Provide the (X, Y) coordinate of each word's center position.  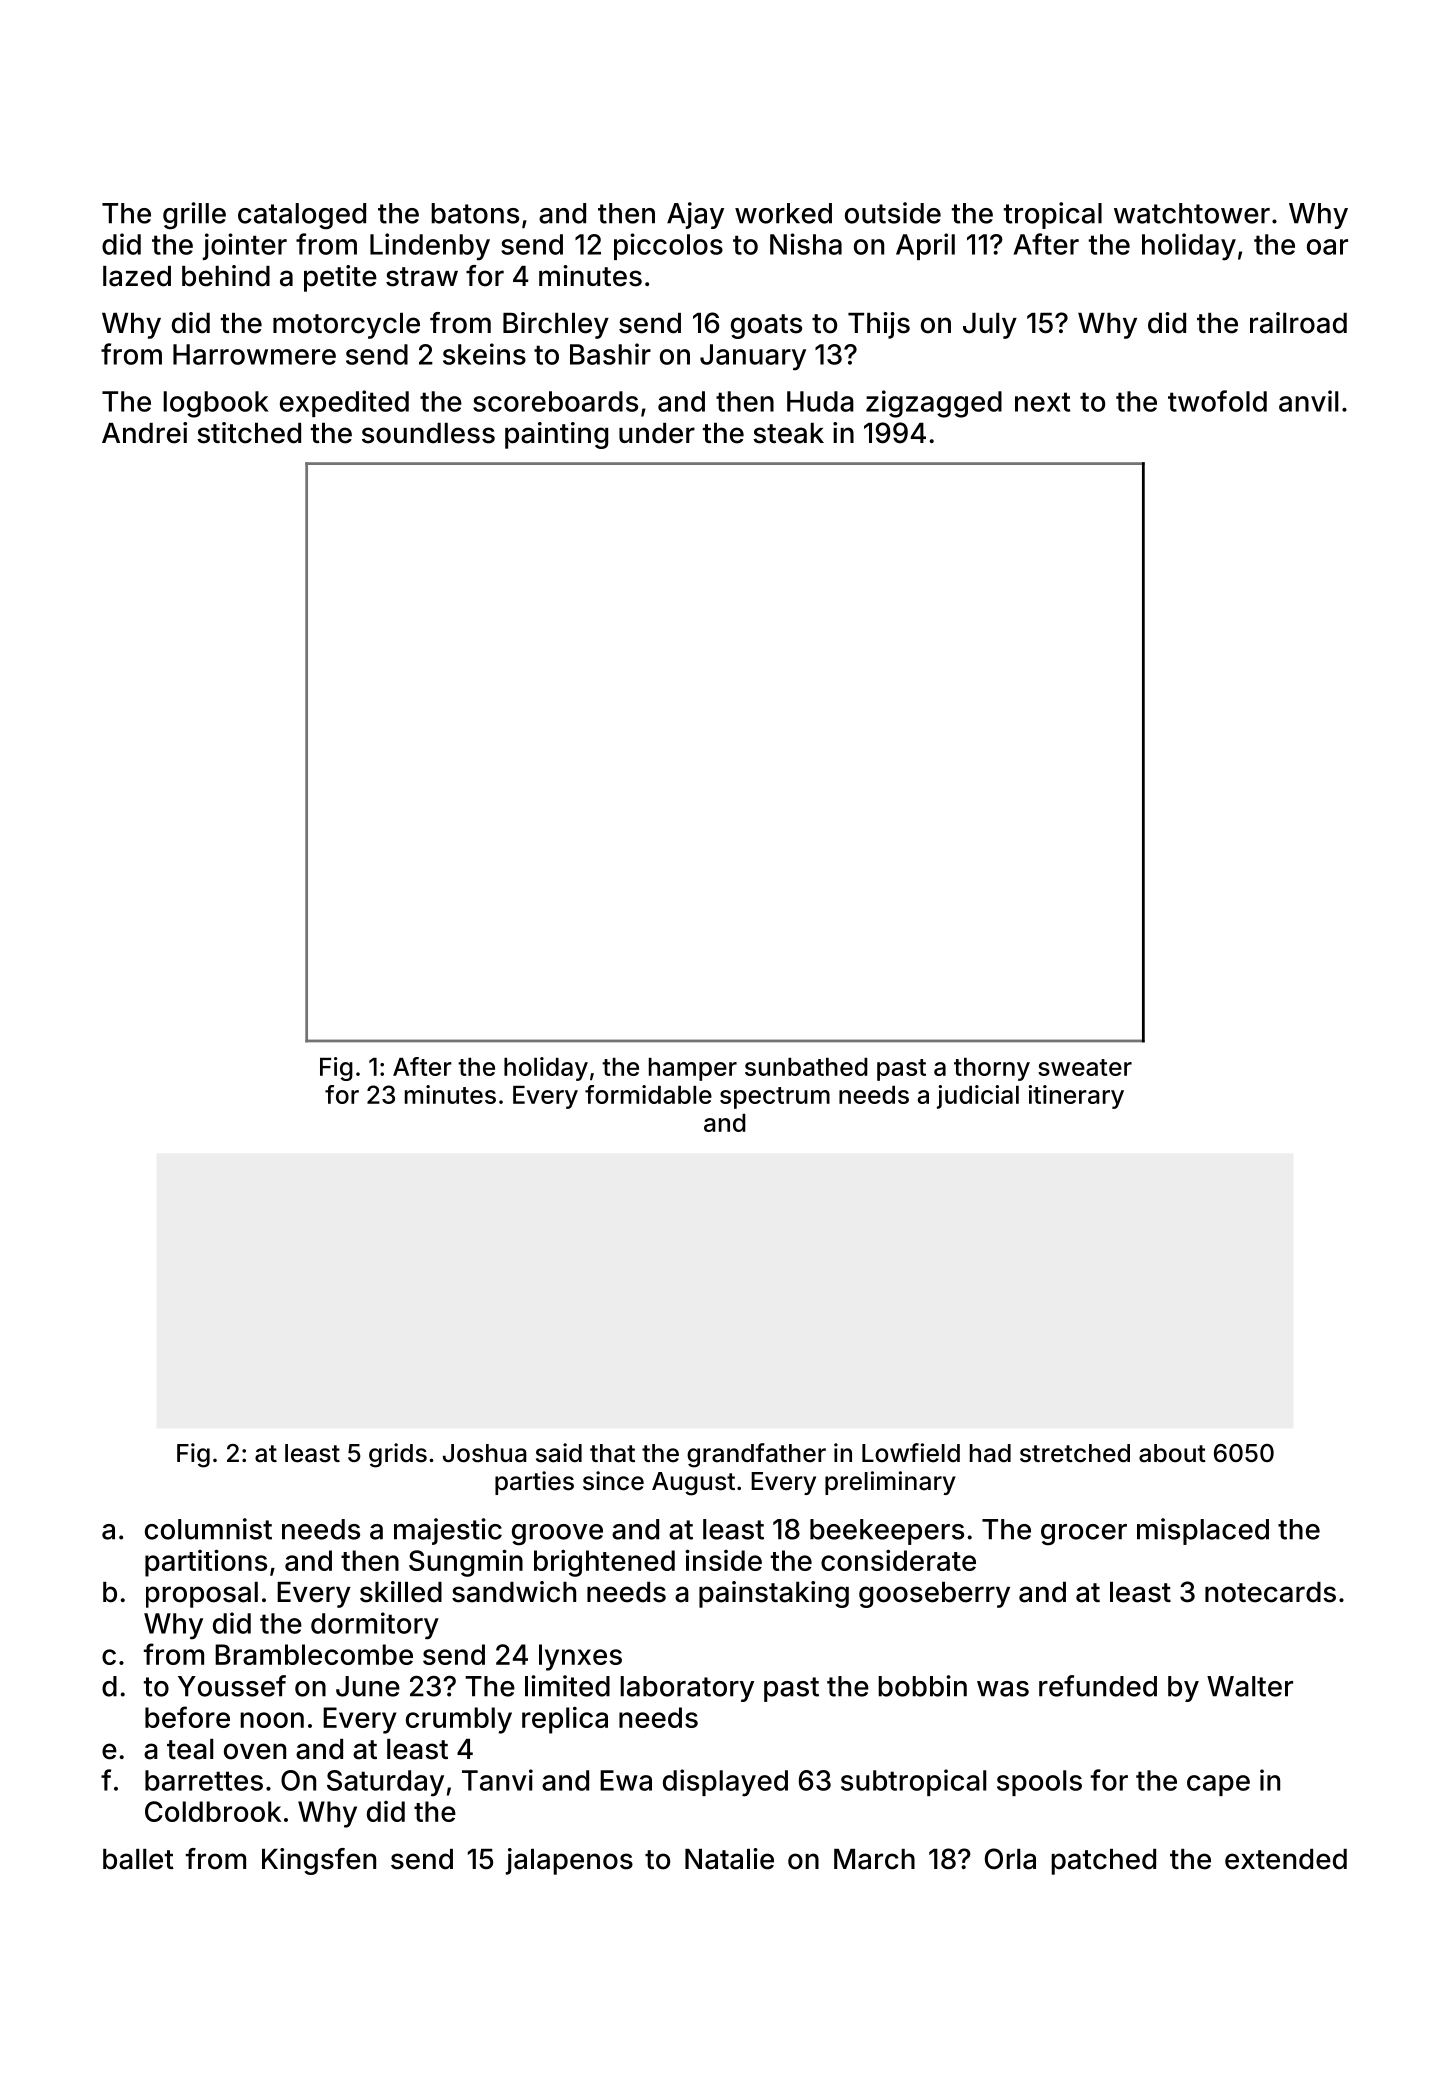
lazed (137, 276)
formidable (648, 1094)
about (1172, 1453)
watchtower (1192, 213)
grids (398, 1455)
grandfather (756, 1455)
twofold (1217, 401)
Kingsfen (319, 1861)
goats (766, 326)
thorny (992, 1069)
